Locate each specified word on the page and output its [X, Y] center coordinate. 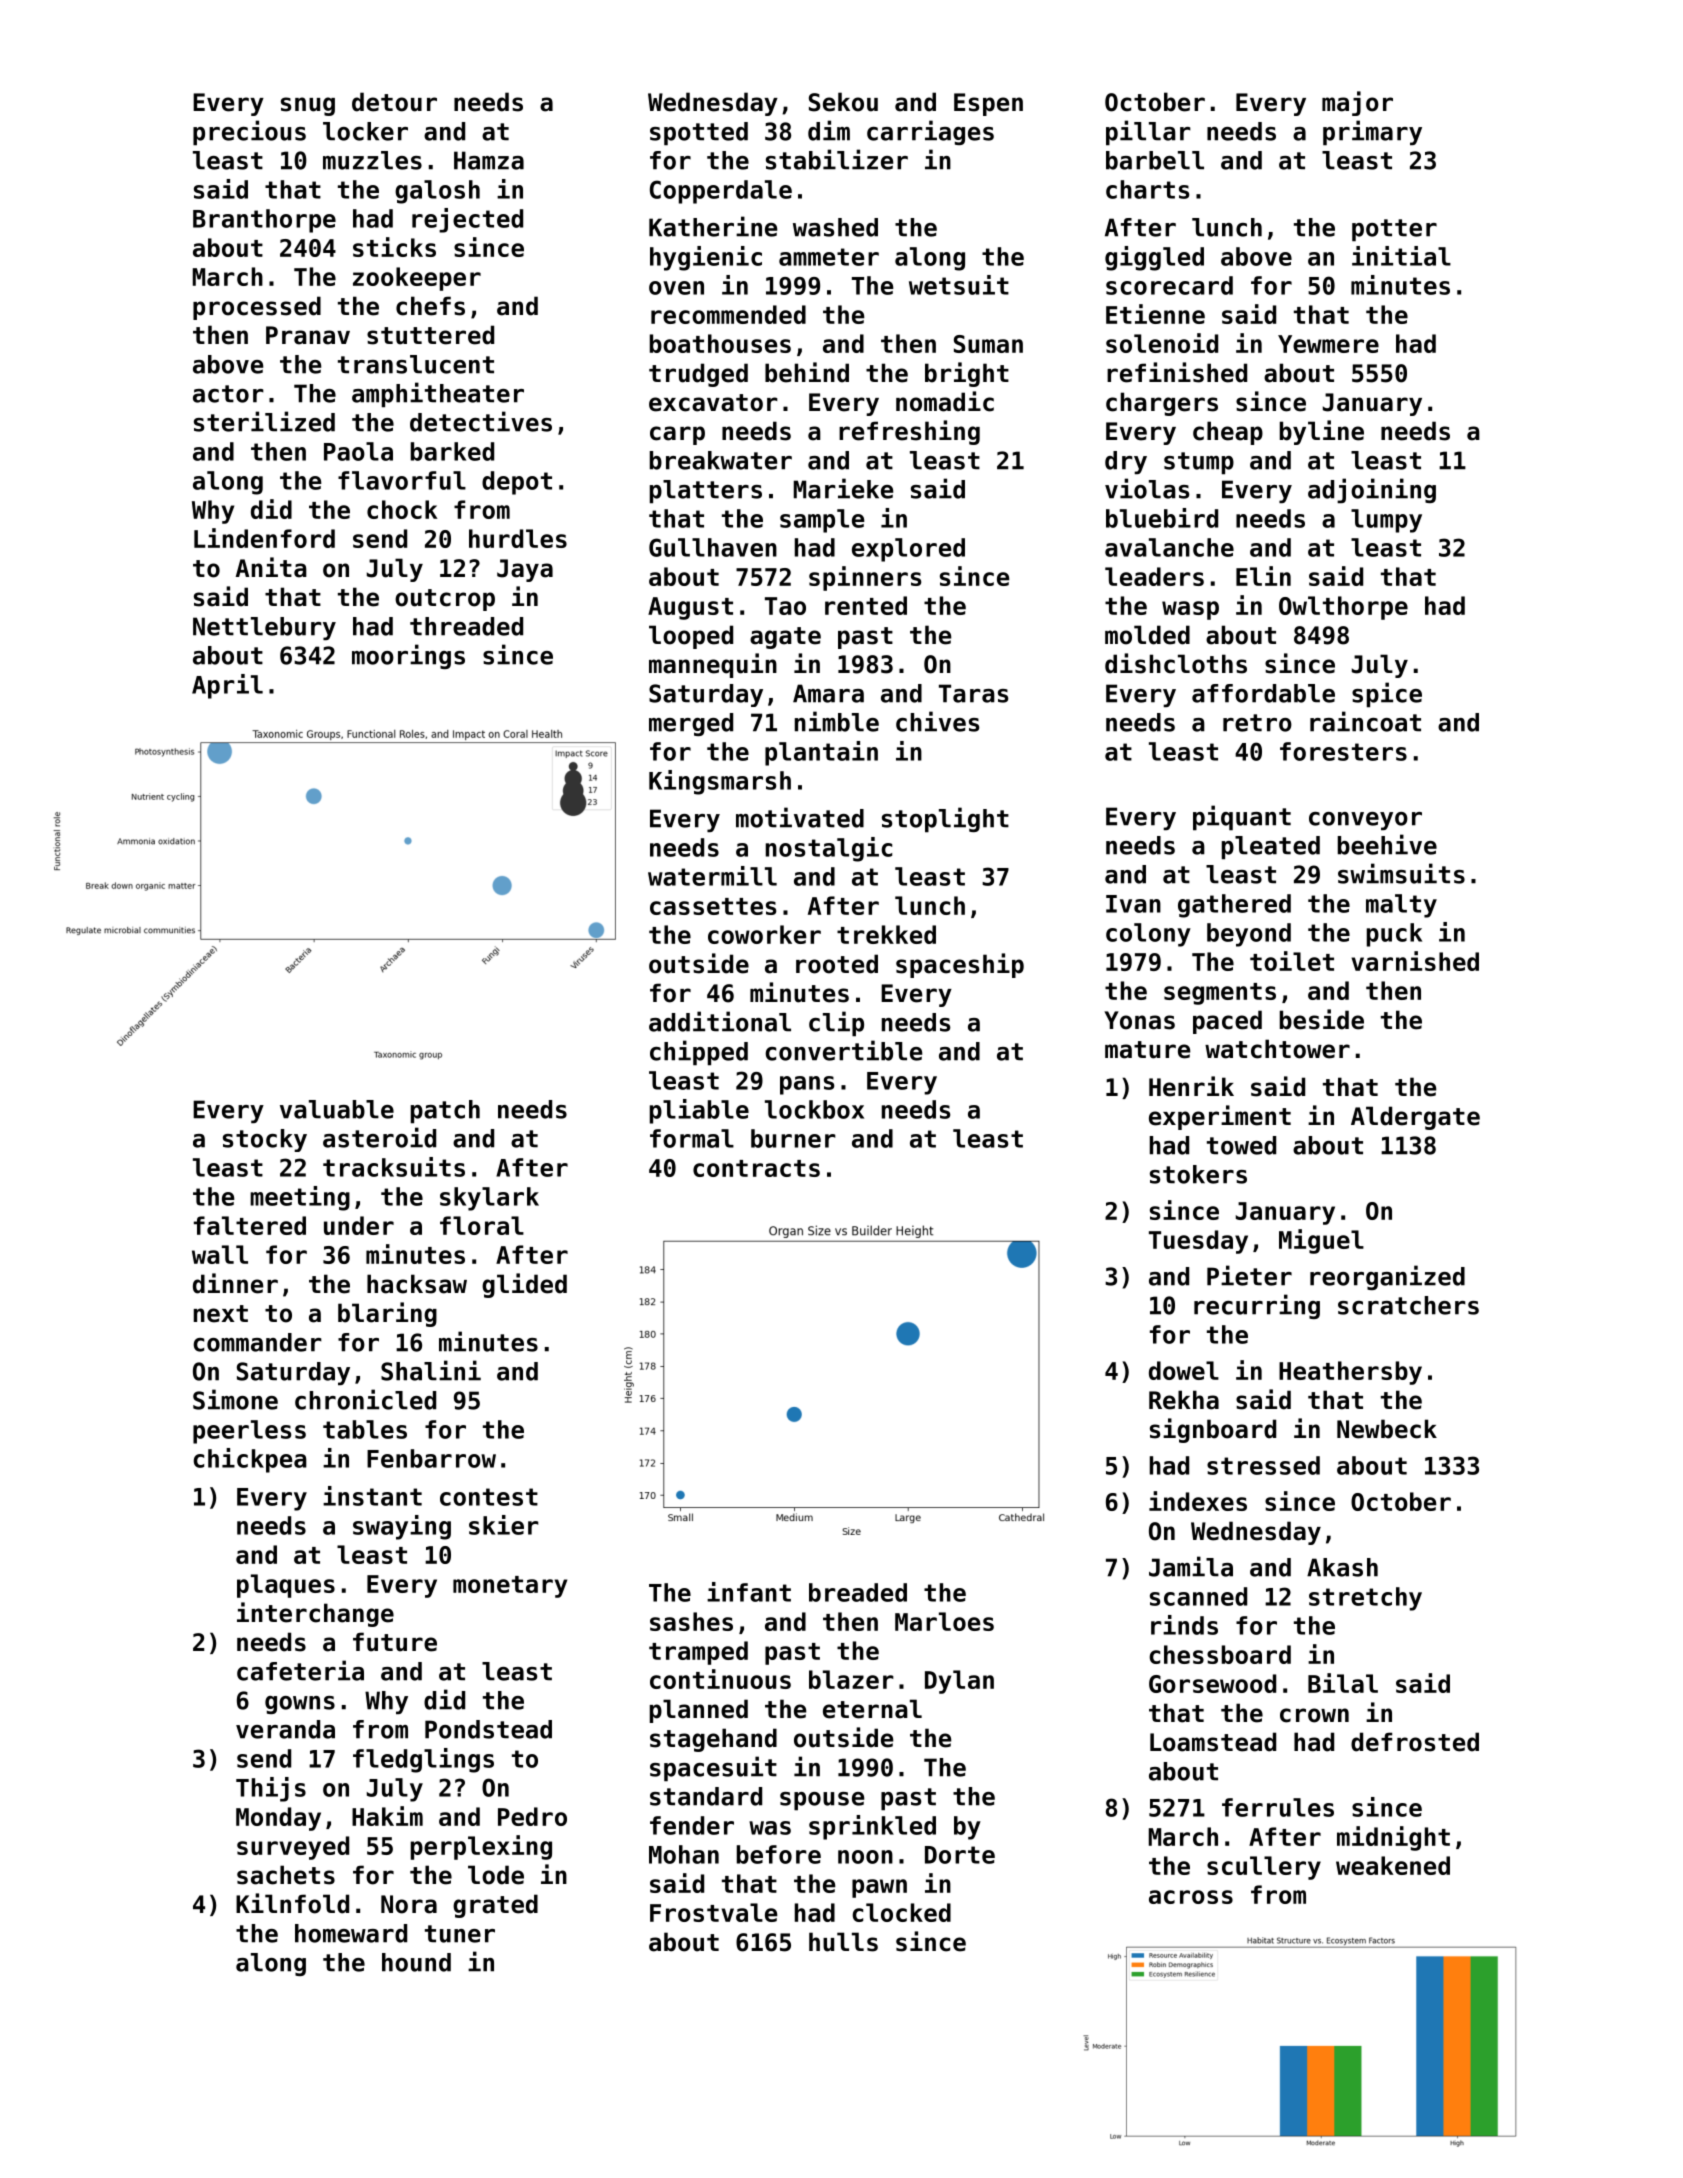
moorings [408, 656]
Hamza [489, 160]
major [1357, 103]
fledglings [423, 1760]
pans [807, 1085]
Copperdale [721, 192]
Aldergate [1415, 1118]
